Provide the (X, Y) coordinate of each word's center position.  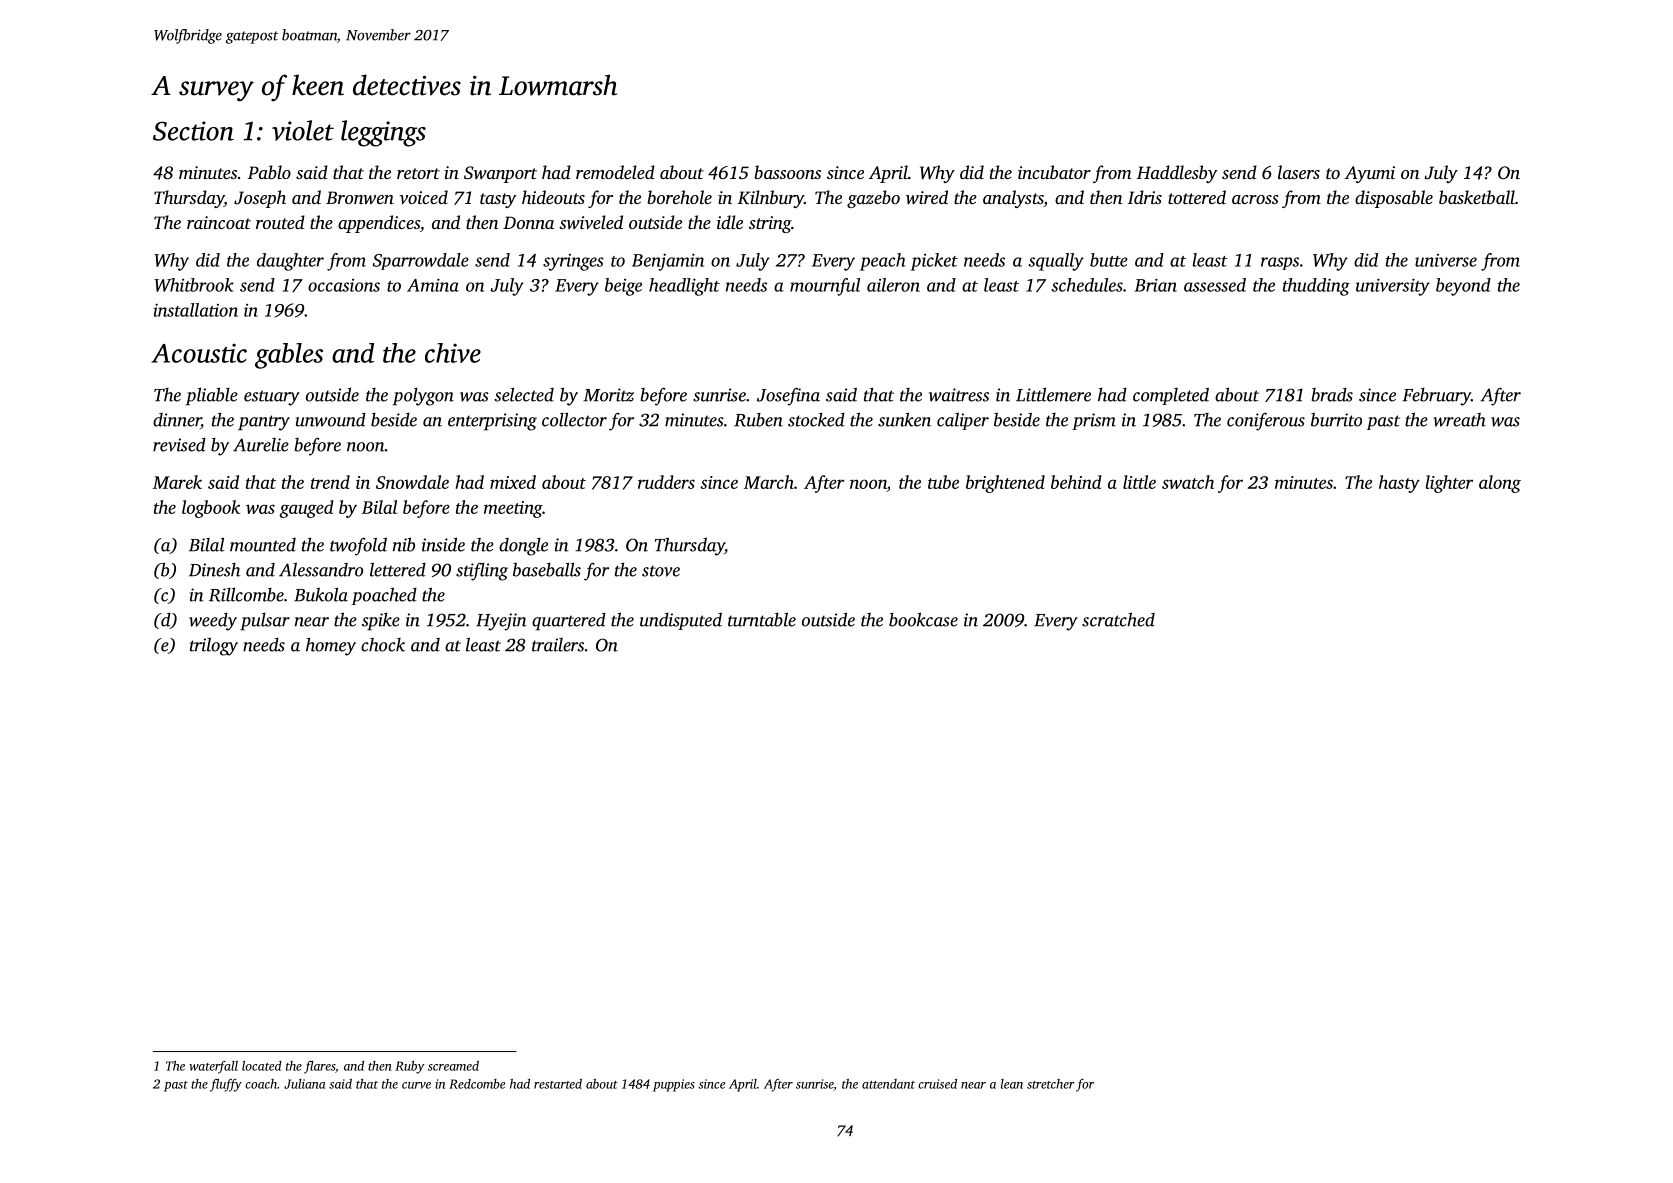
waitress (959, 395)
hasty (1399, 484)
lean (1012, 1084)
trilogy (214, 646)
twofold (358, 546)
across (1255, 199)
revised (179, 445)
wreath (1459, 420)
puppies (674, 1085)
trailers (558, 645)
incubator (1054, 172)
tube (943, 482)
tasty (498, 200)
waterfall (213, 1067)
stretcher (1051, 1084)
